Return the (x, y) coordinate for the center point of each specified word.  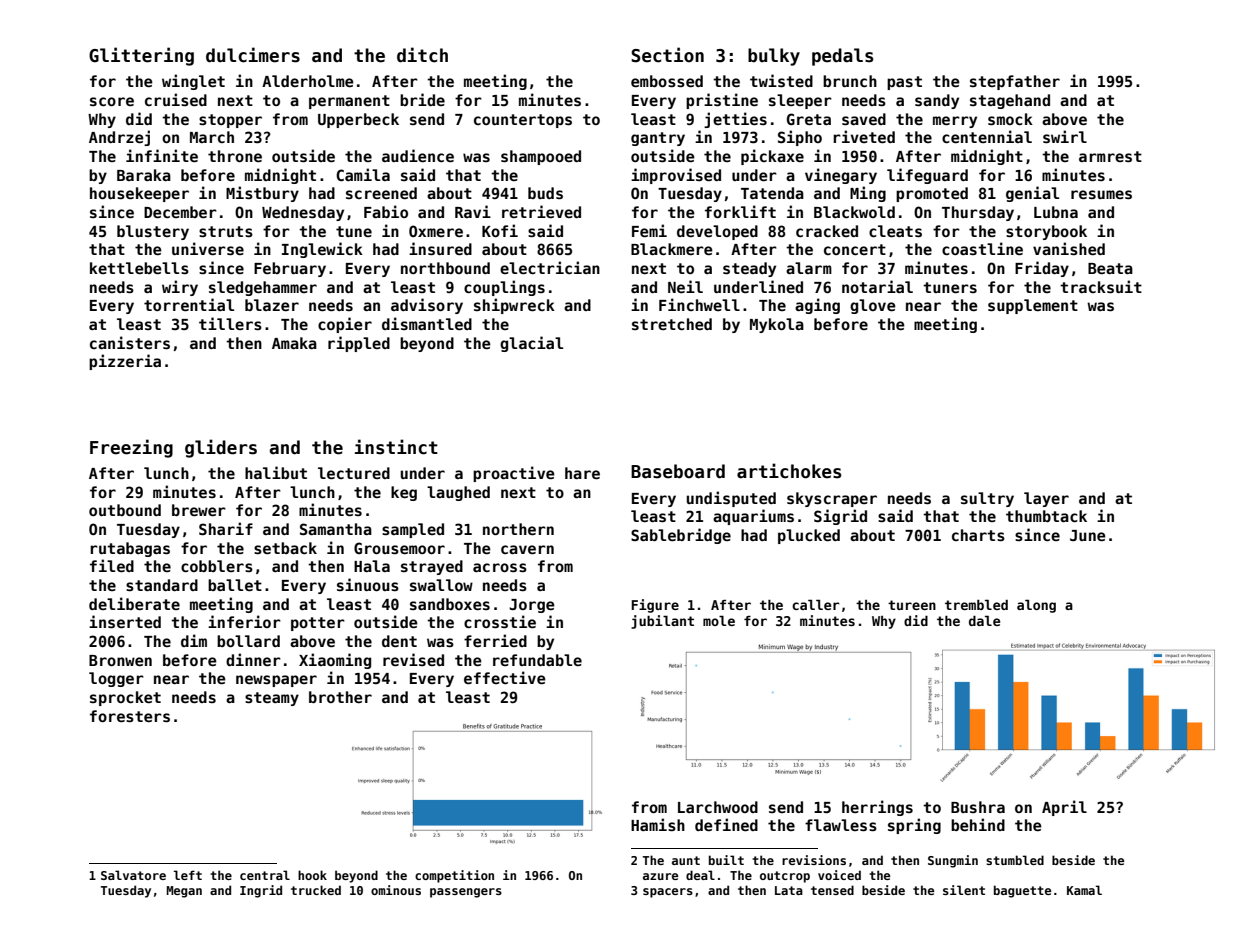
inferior (244, 621)
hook (312, 875)
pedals (842, 57)
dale (984, 620)
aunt (686, 860)
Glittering (141, 56)
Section (667, 55)
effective (505, 677)
